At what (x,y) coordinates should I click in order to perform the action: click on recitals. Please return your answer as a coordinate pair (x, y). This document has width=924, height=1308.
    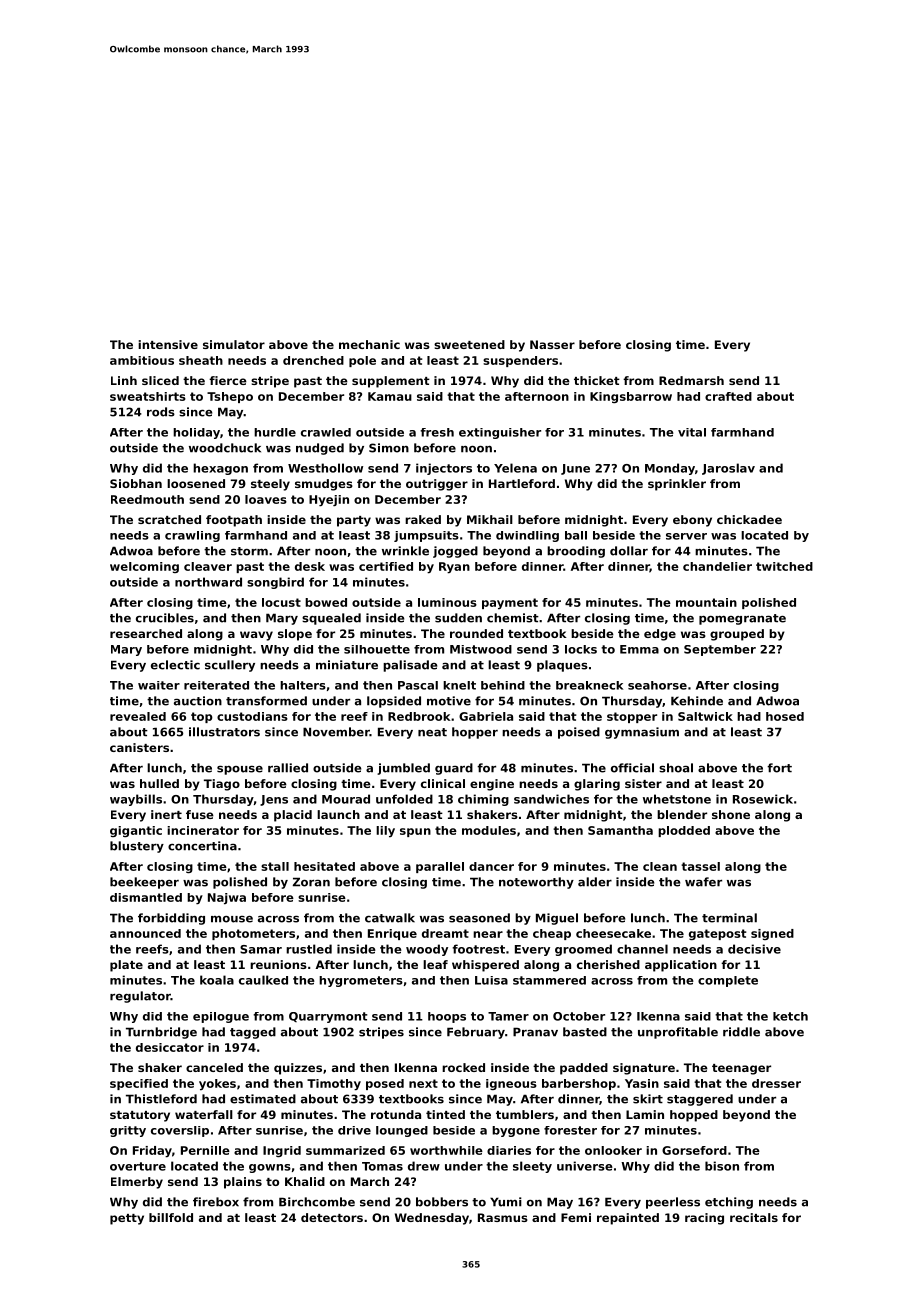
    Looking at the image, I should click on (754, 1217).
